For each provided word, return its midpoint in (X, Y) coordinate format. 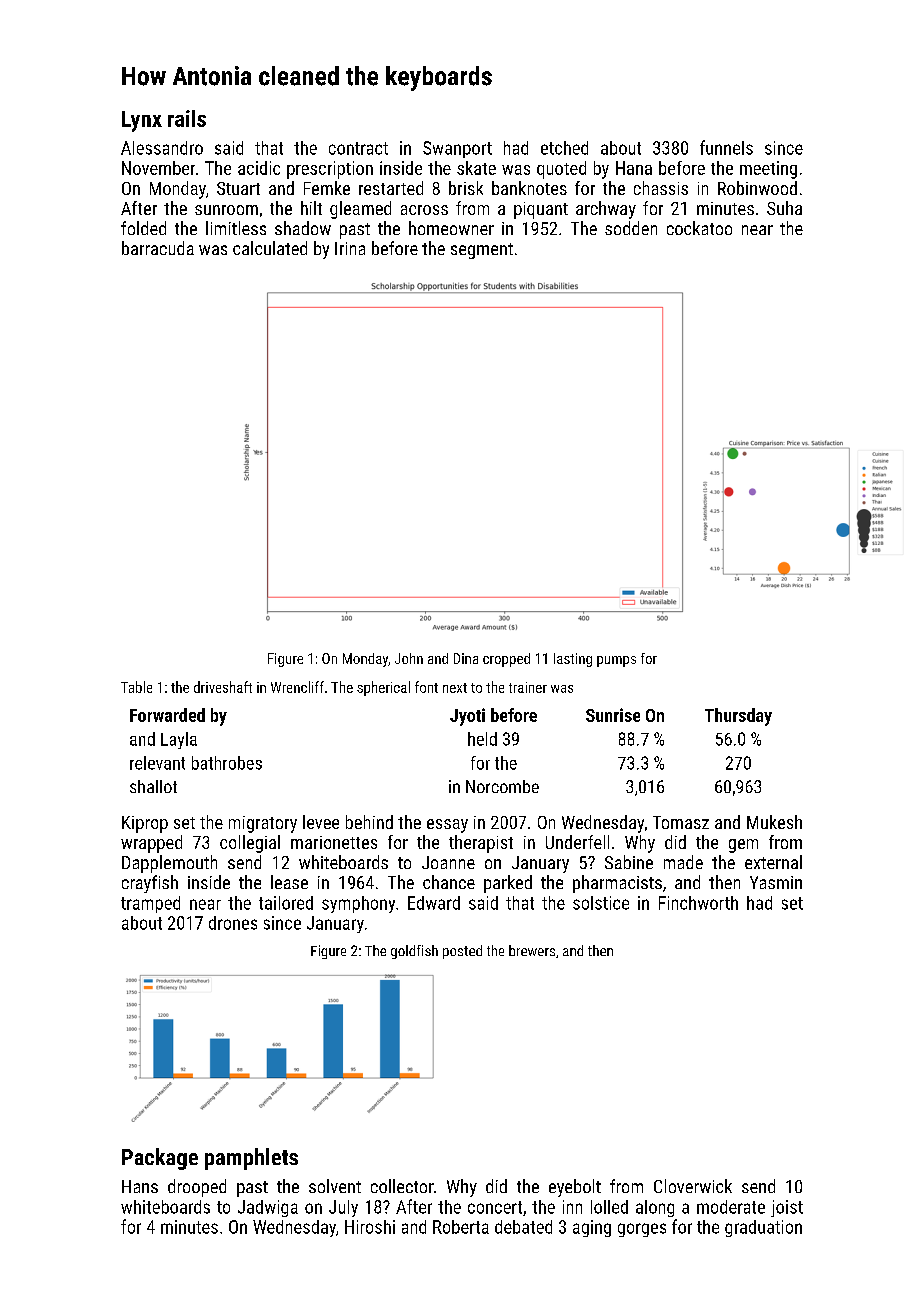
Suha (784, 208)
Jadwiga (268, 1208)
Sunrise (613, 715)
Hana (634, 168)
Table (136, 687)
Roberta (461, 1227)
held (482, 739)
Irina (350, 248)
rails (187, 118)
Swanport (457, 149)
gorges (642, 1230)
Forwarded (167, 715)
